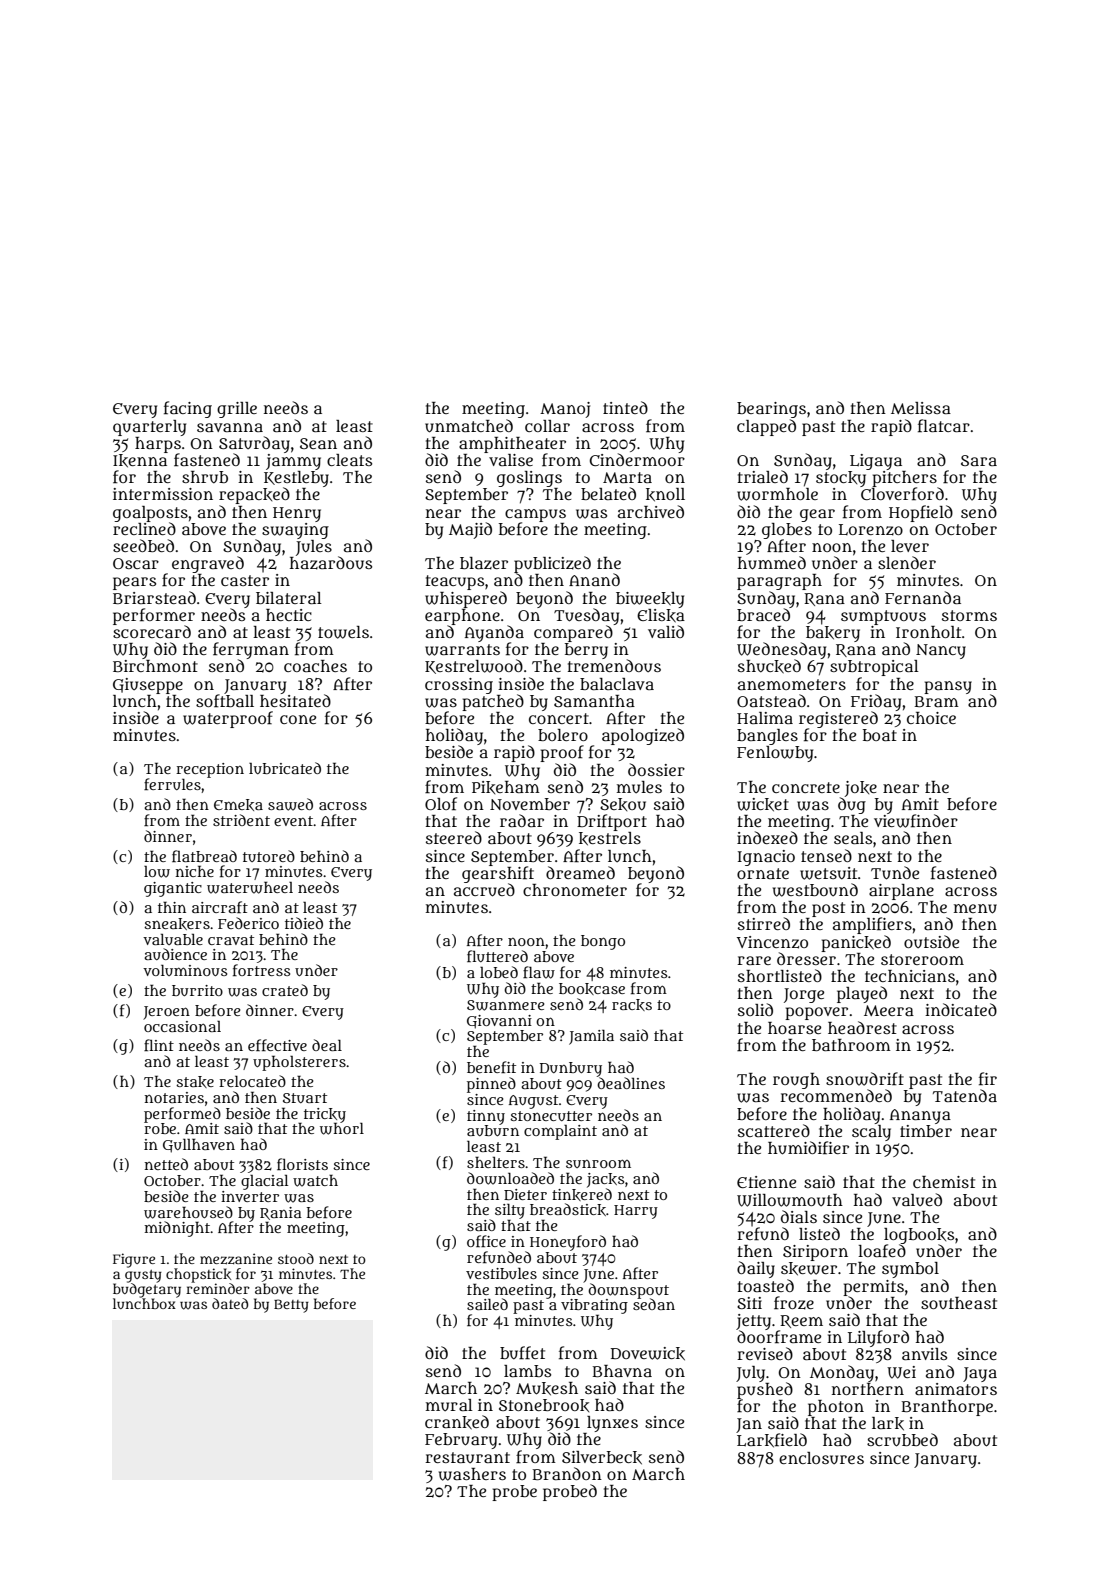 The height and width of the screenshot is (1570, 1110). What do you see at coordinates (636, 1212) in the screenshot?
I see `Harry` at bounding box center [636, 1212].
